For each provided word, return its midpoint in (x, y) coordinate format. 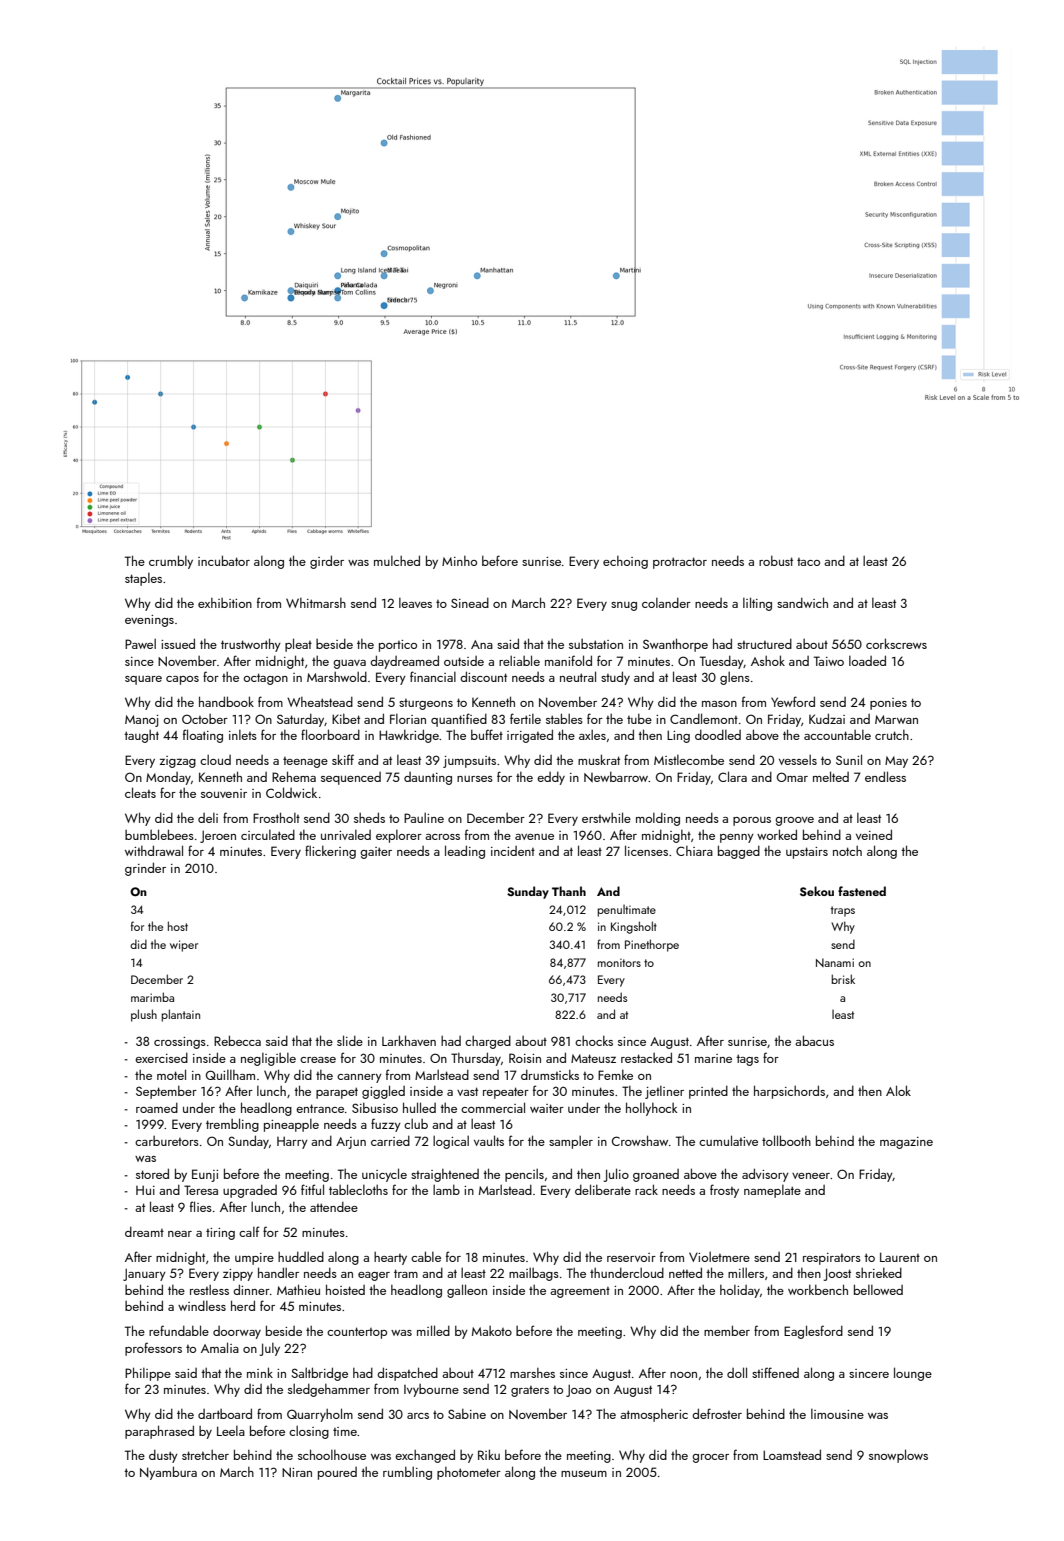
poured (337, 1473)
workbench (818, 1289)
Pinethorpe (652, 945)
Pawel (140, 643)
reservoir (631, 1257)
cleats (140, 792)
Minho (459, 561)
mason (719, 704)
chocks (594, 1040)
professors (153, 1349)
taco (808, 562)
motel (171, 1074)
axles (592, 734)
